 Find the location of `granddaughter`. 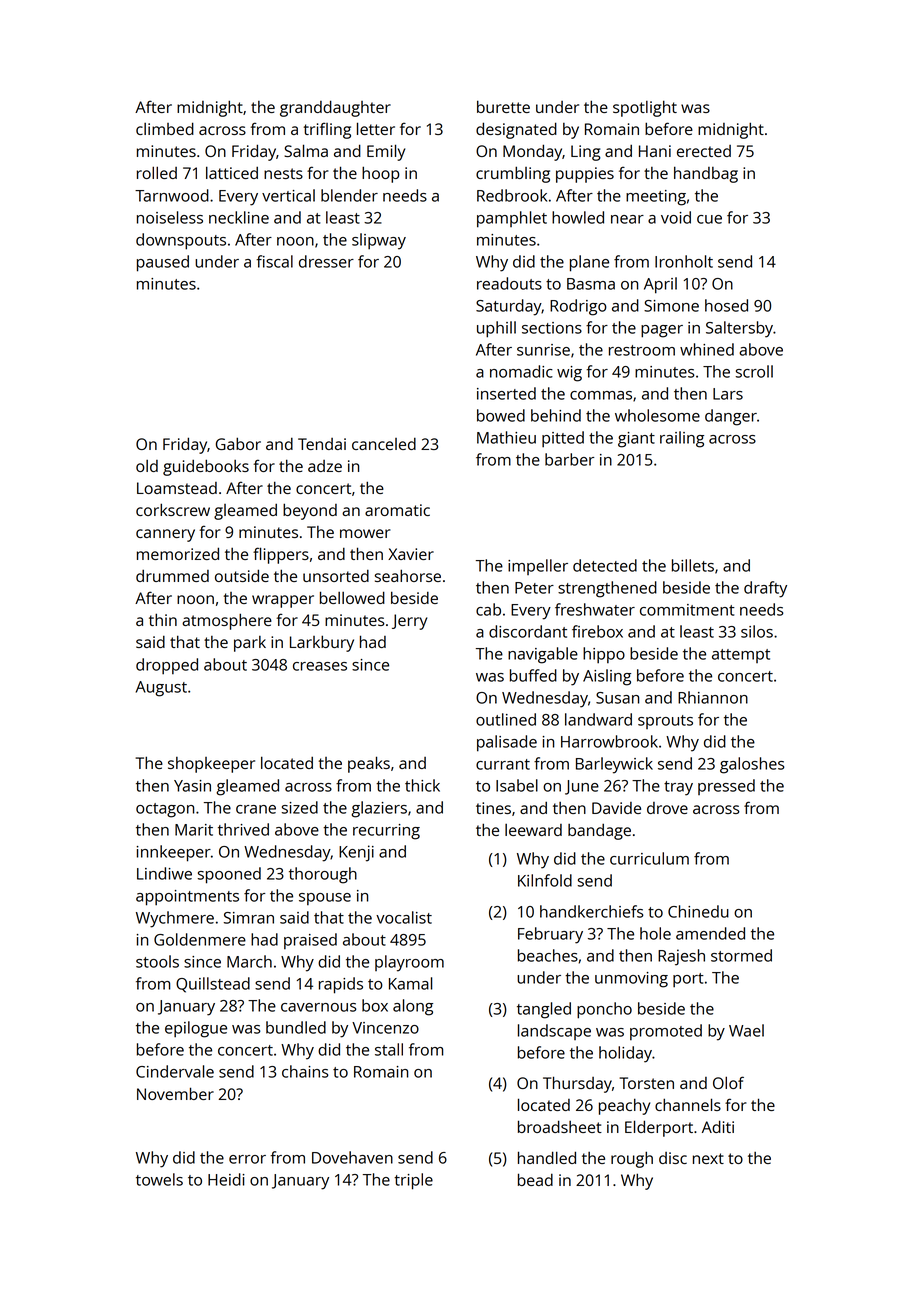

granddaughter is located at coordinates (335, 108).
